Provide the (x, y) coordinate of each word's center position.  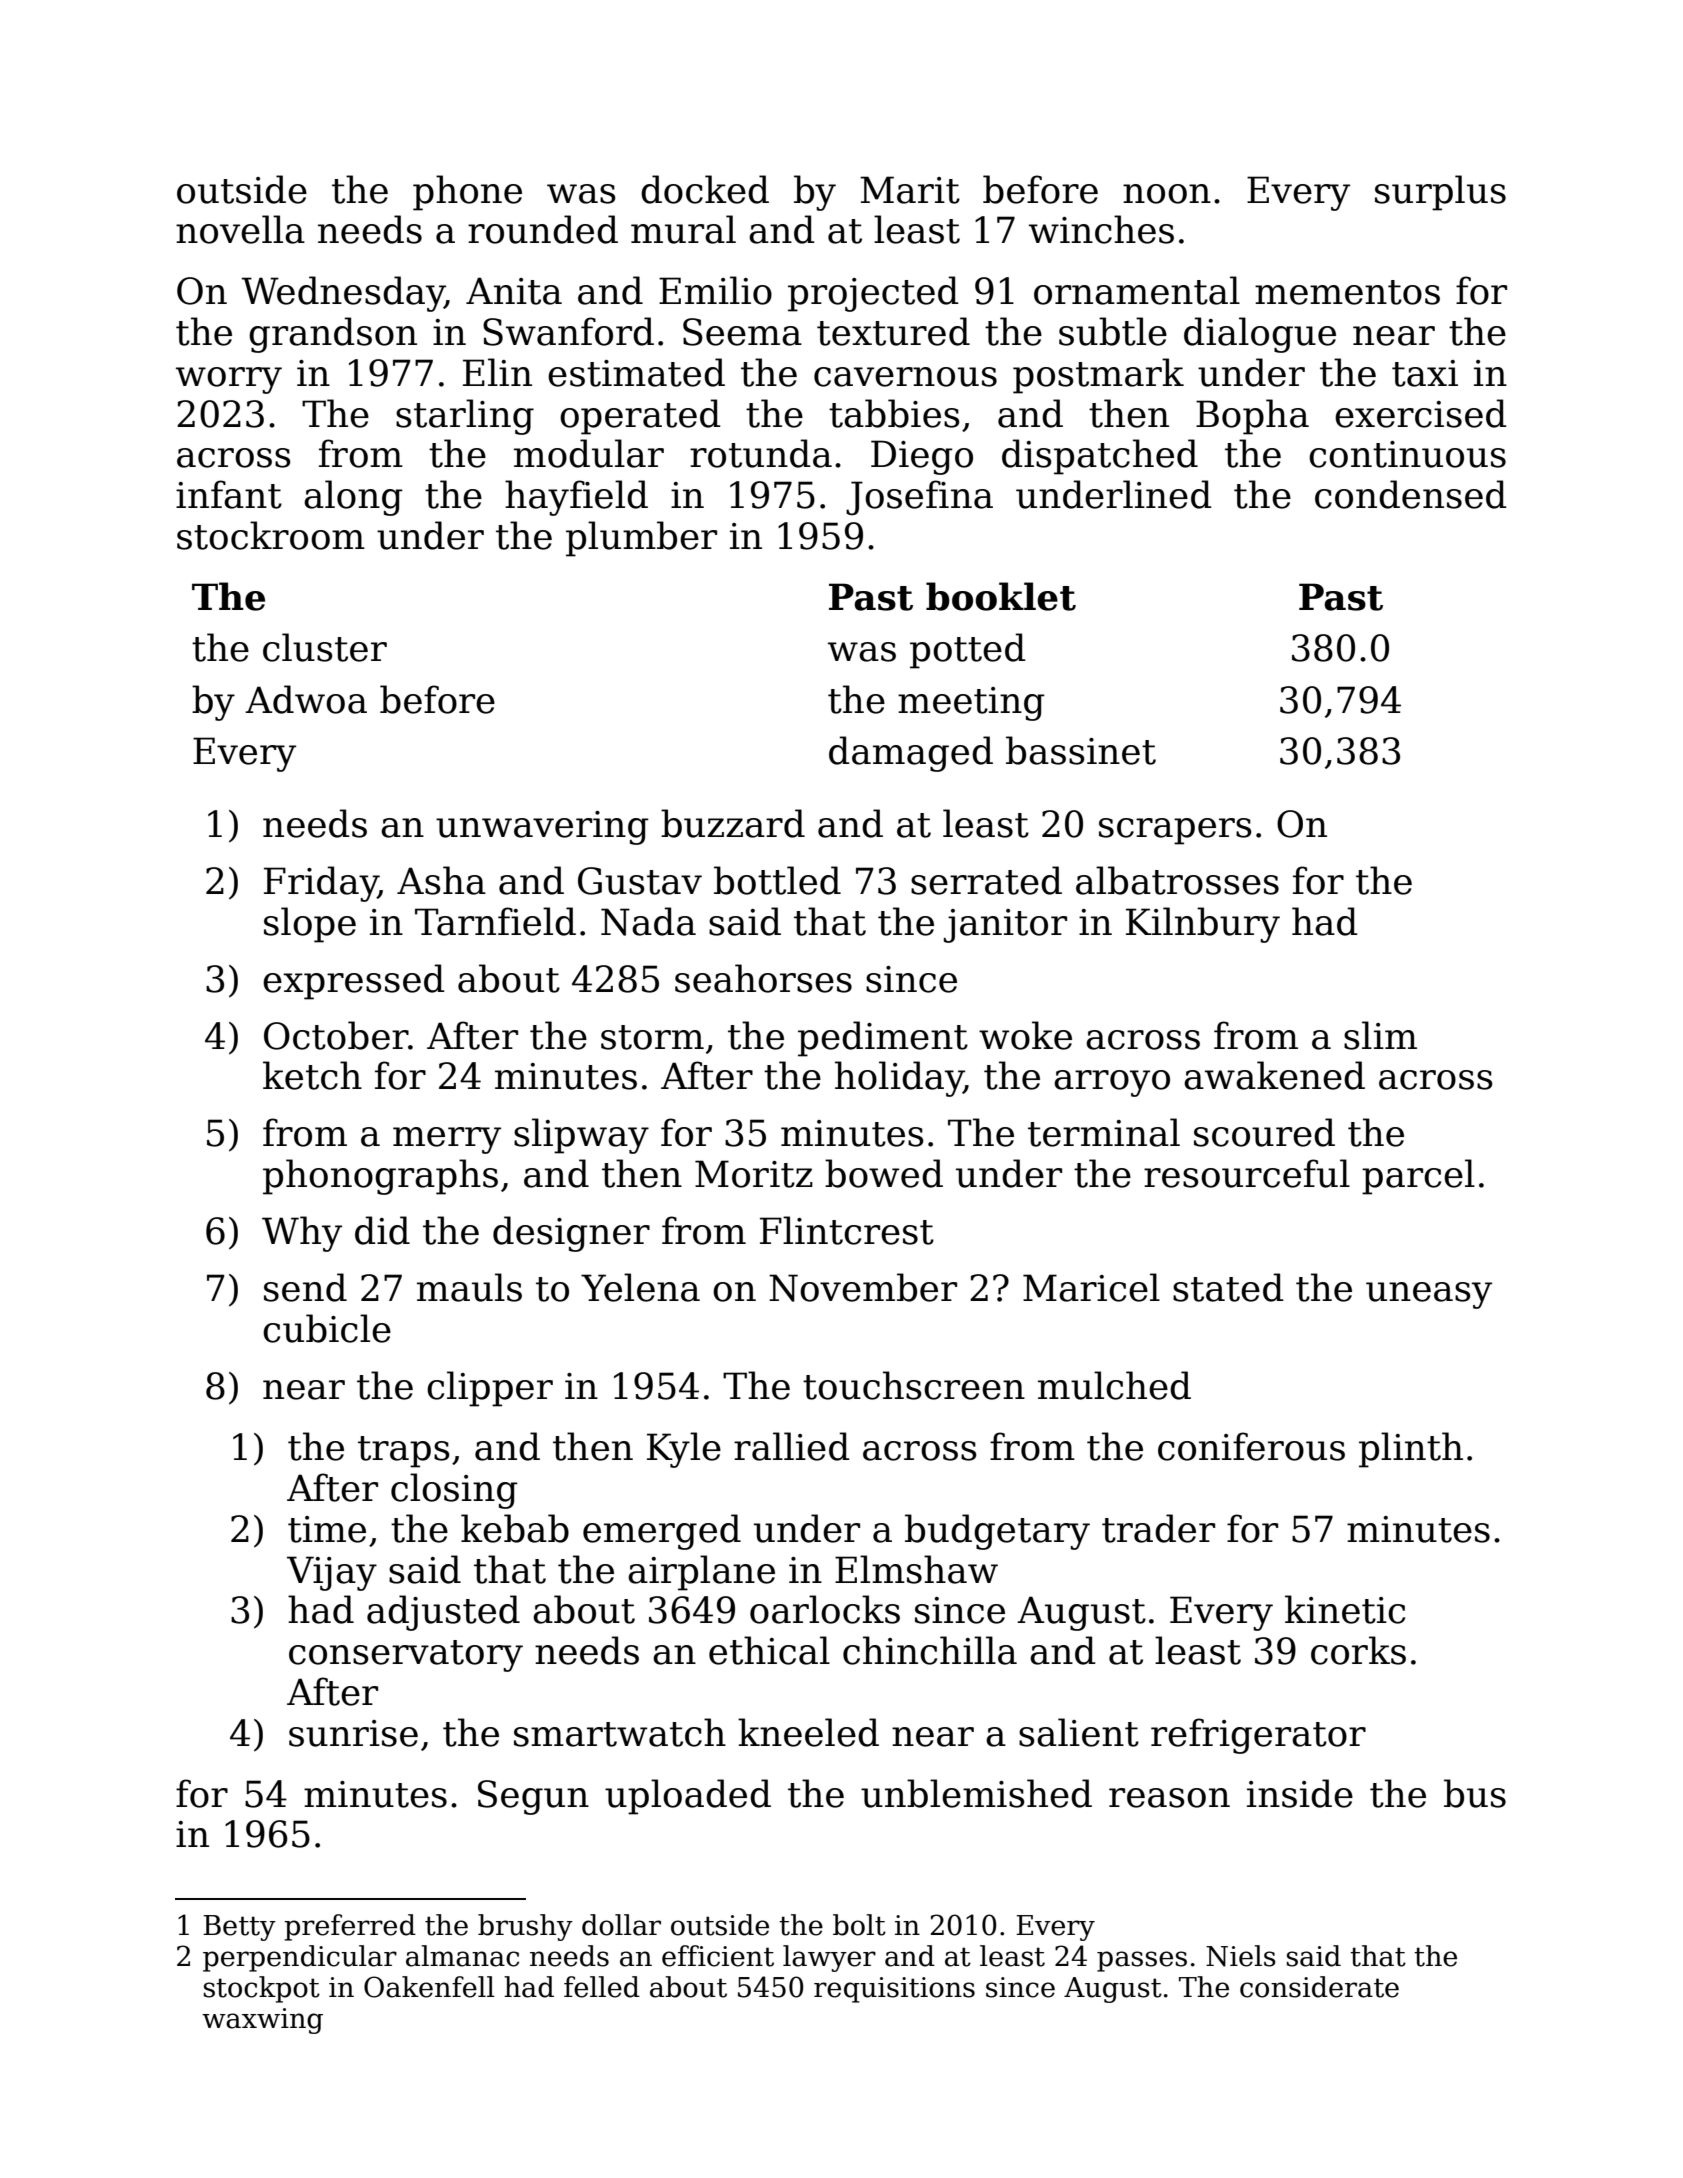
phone (467, 193)
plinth (1411, 1450)
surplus (1440, 193)
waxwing (262, 2021)
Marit (910, 190)
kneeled (808, 1732)
